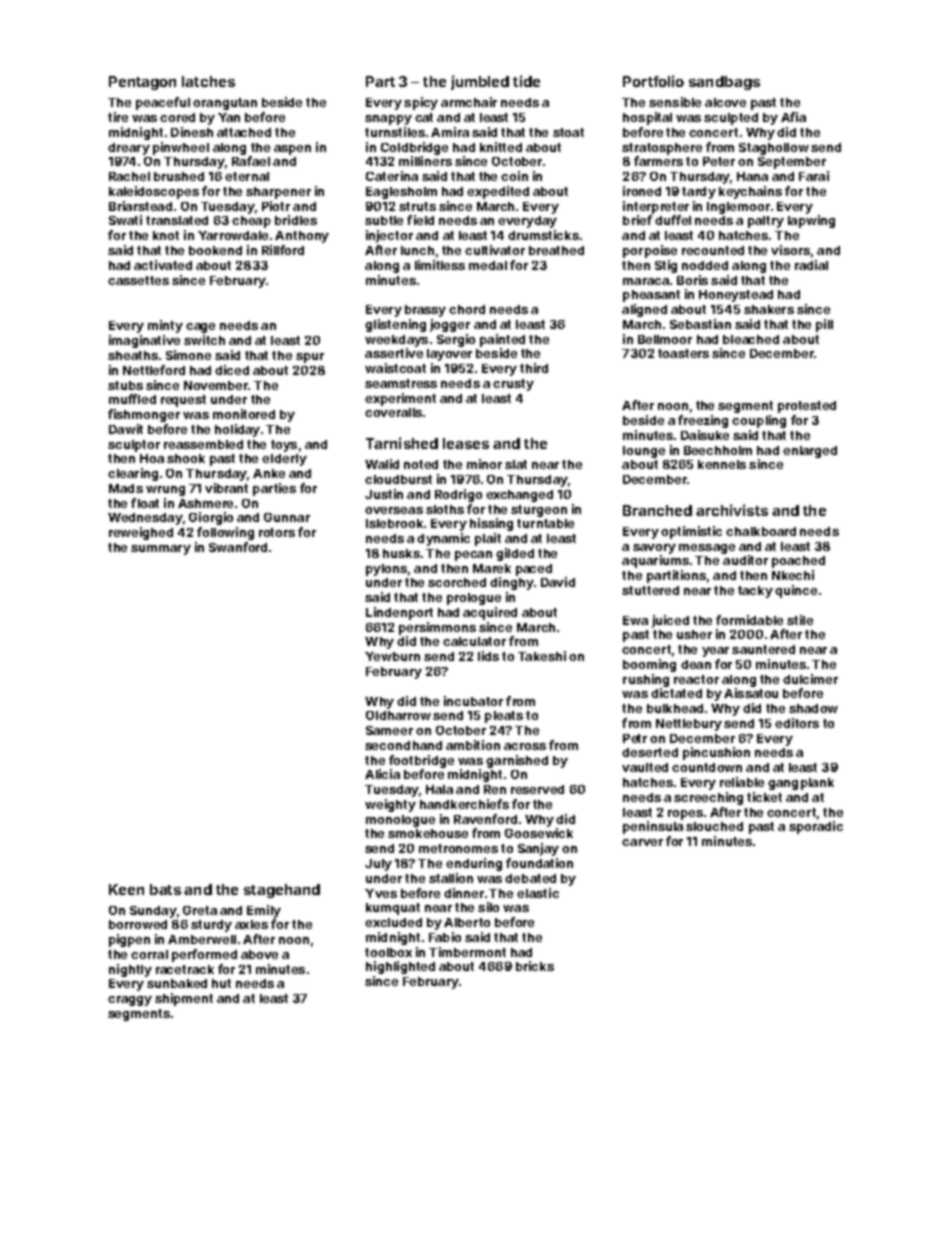  Describe the element at coordinates (398, 715) in the screenshot. I see `Oldharrow` at that location.
